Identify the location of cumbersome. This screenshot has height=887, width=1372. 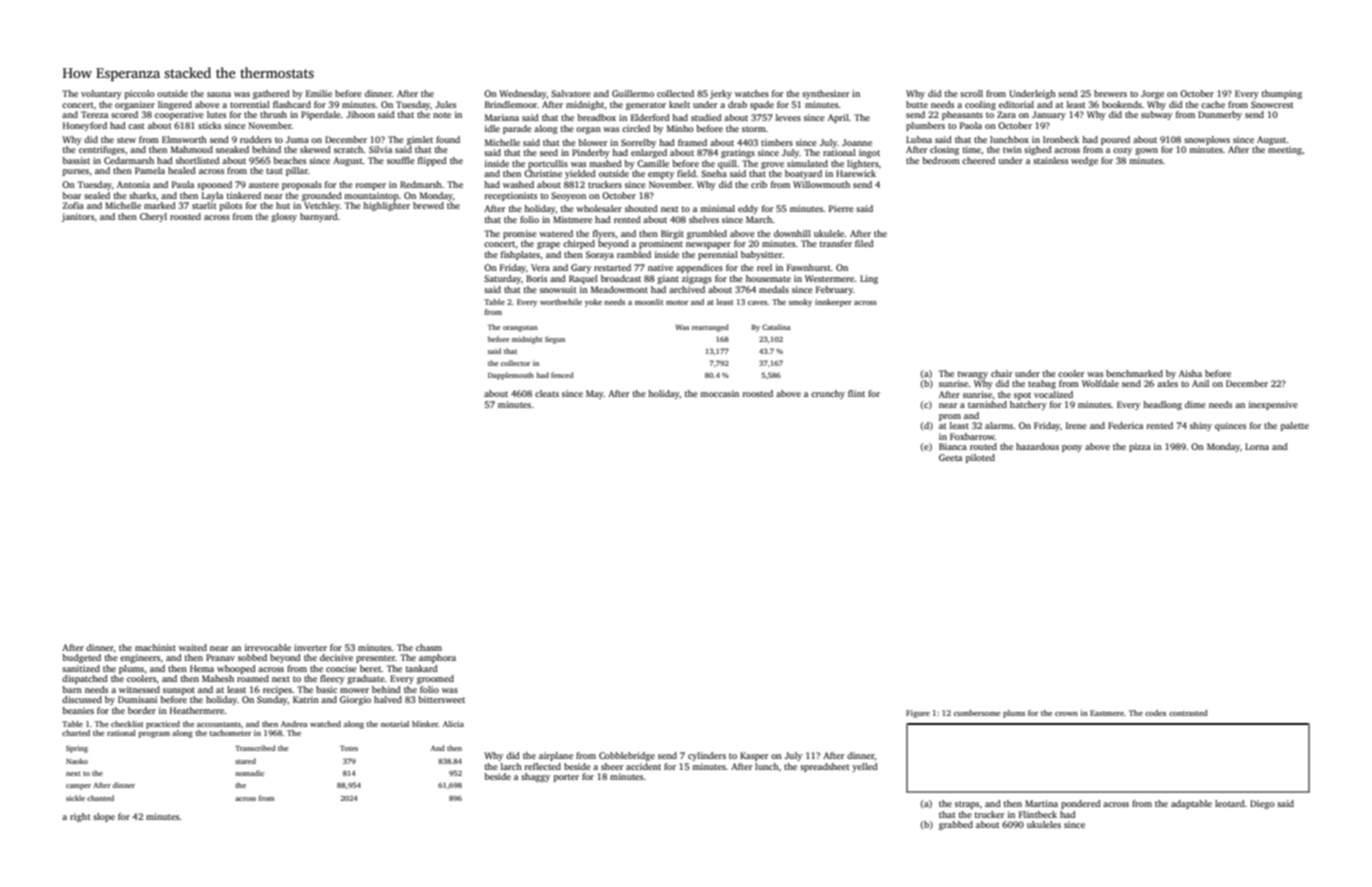
(977, 713).
